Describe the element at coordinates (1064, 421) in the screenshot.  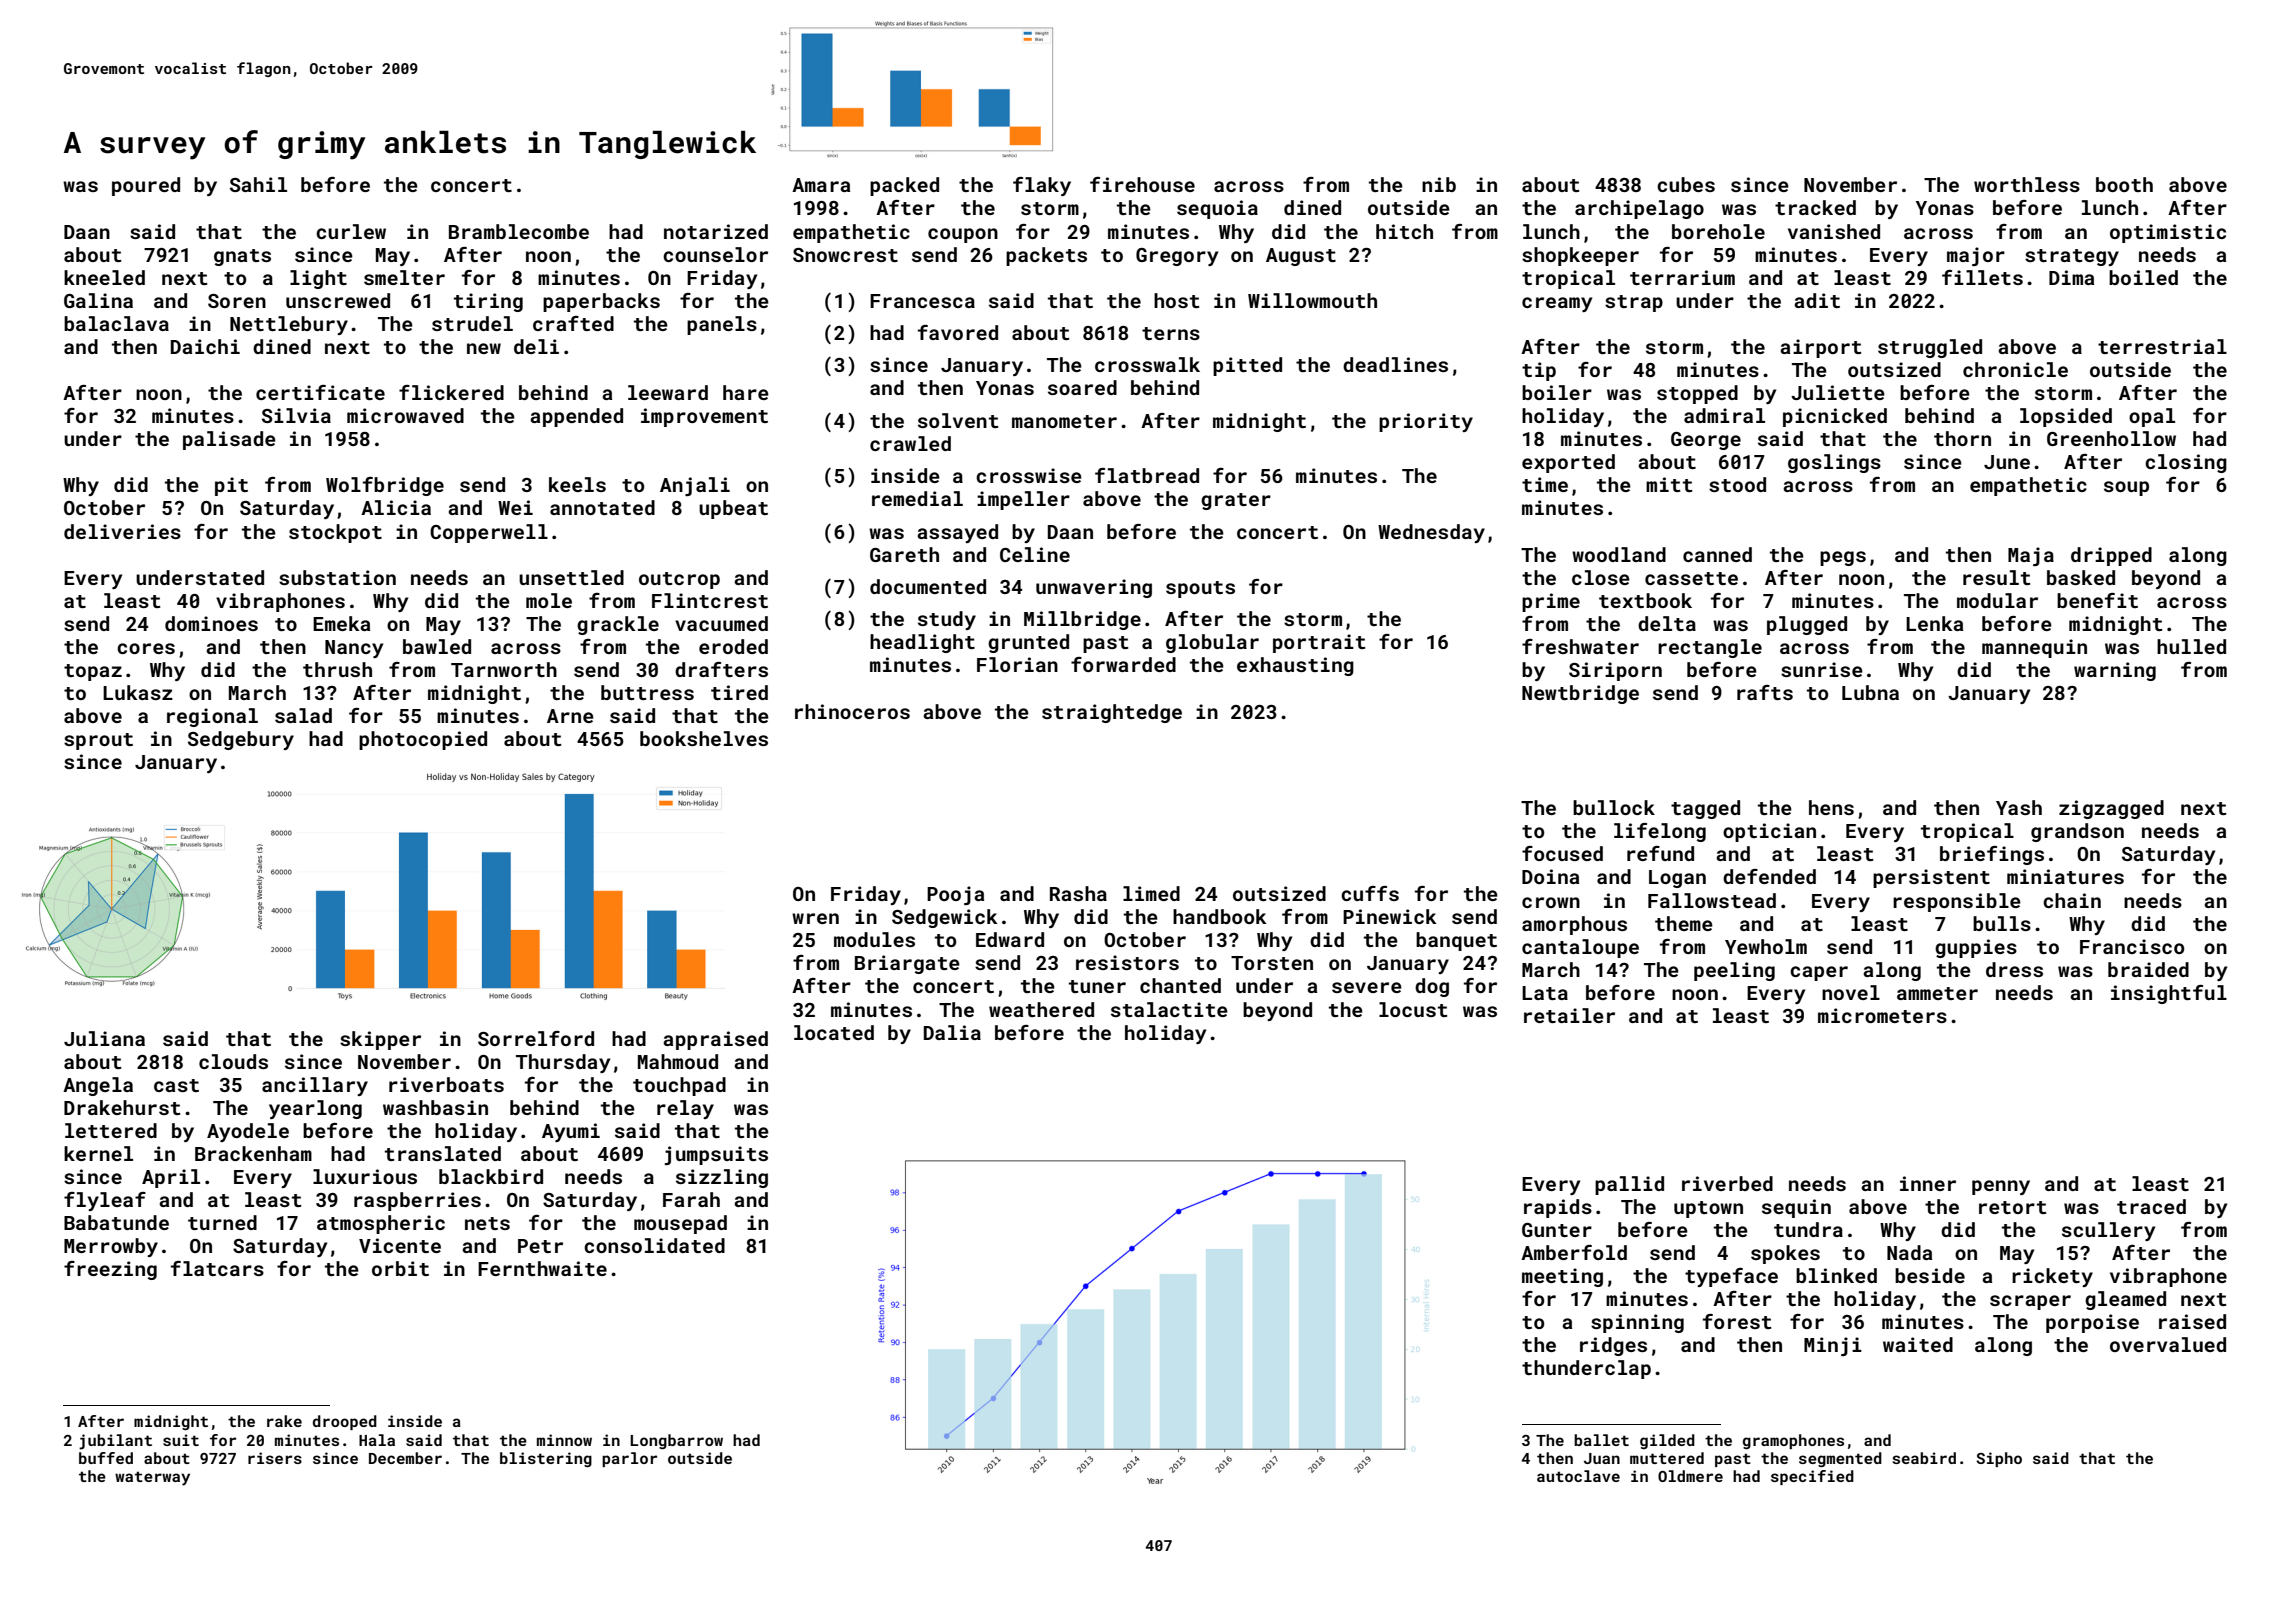
I see `manometer` at that location.
